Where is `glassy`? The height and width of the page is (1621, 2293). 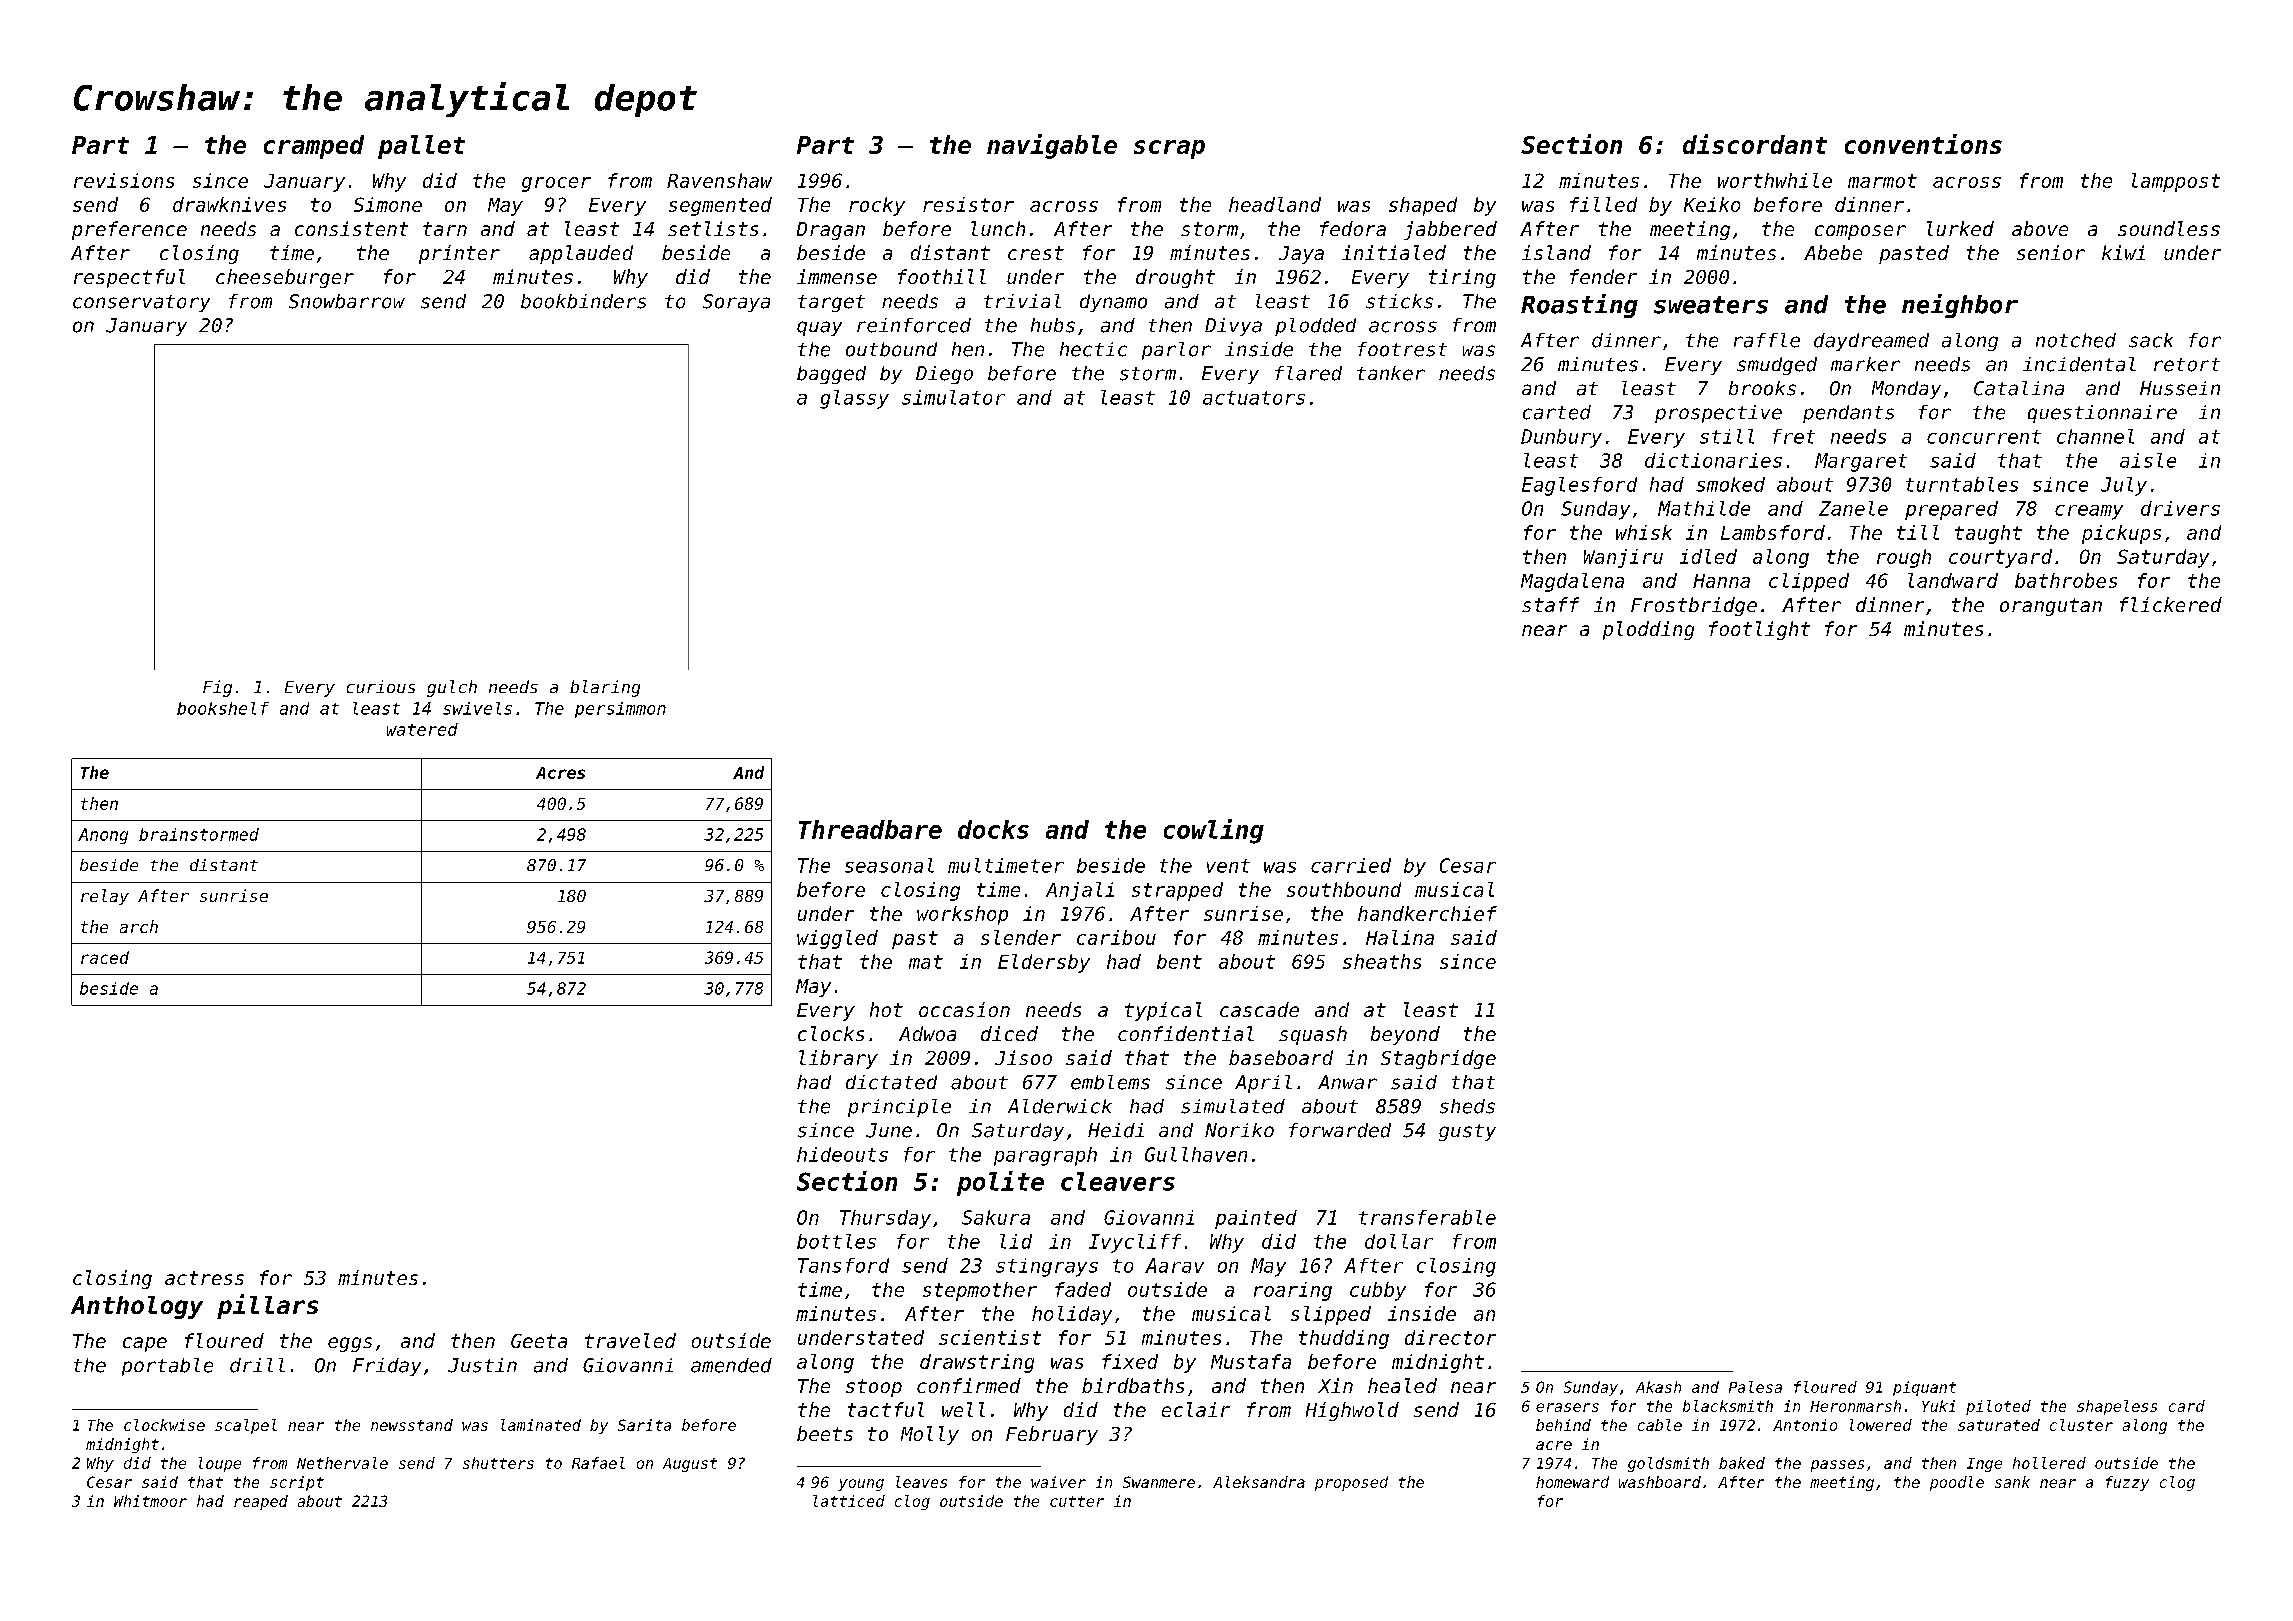
glassy is located at coordinates (854, 399).
